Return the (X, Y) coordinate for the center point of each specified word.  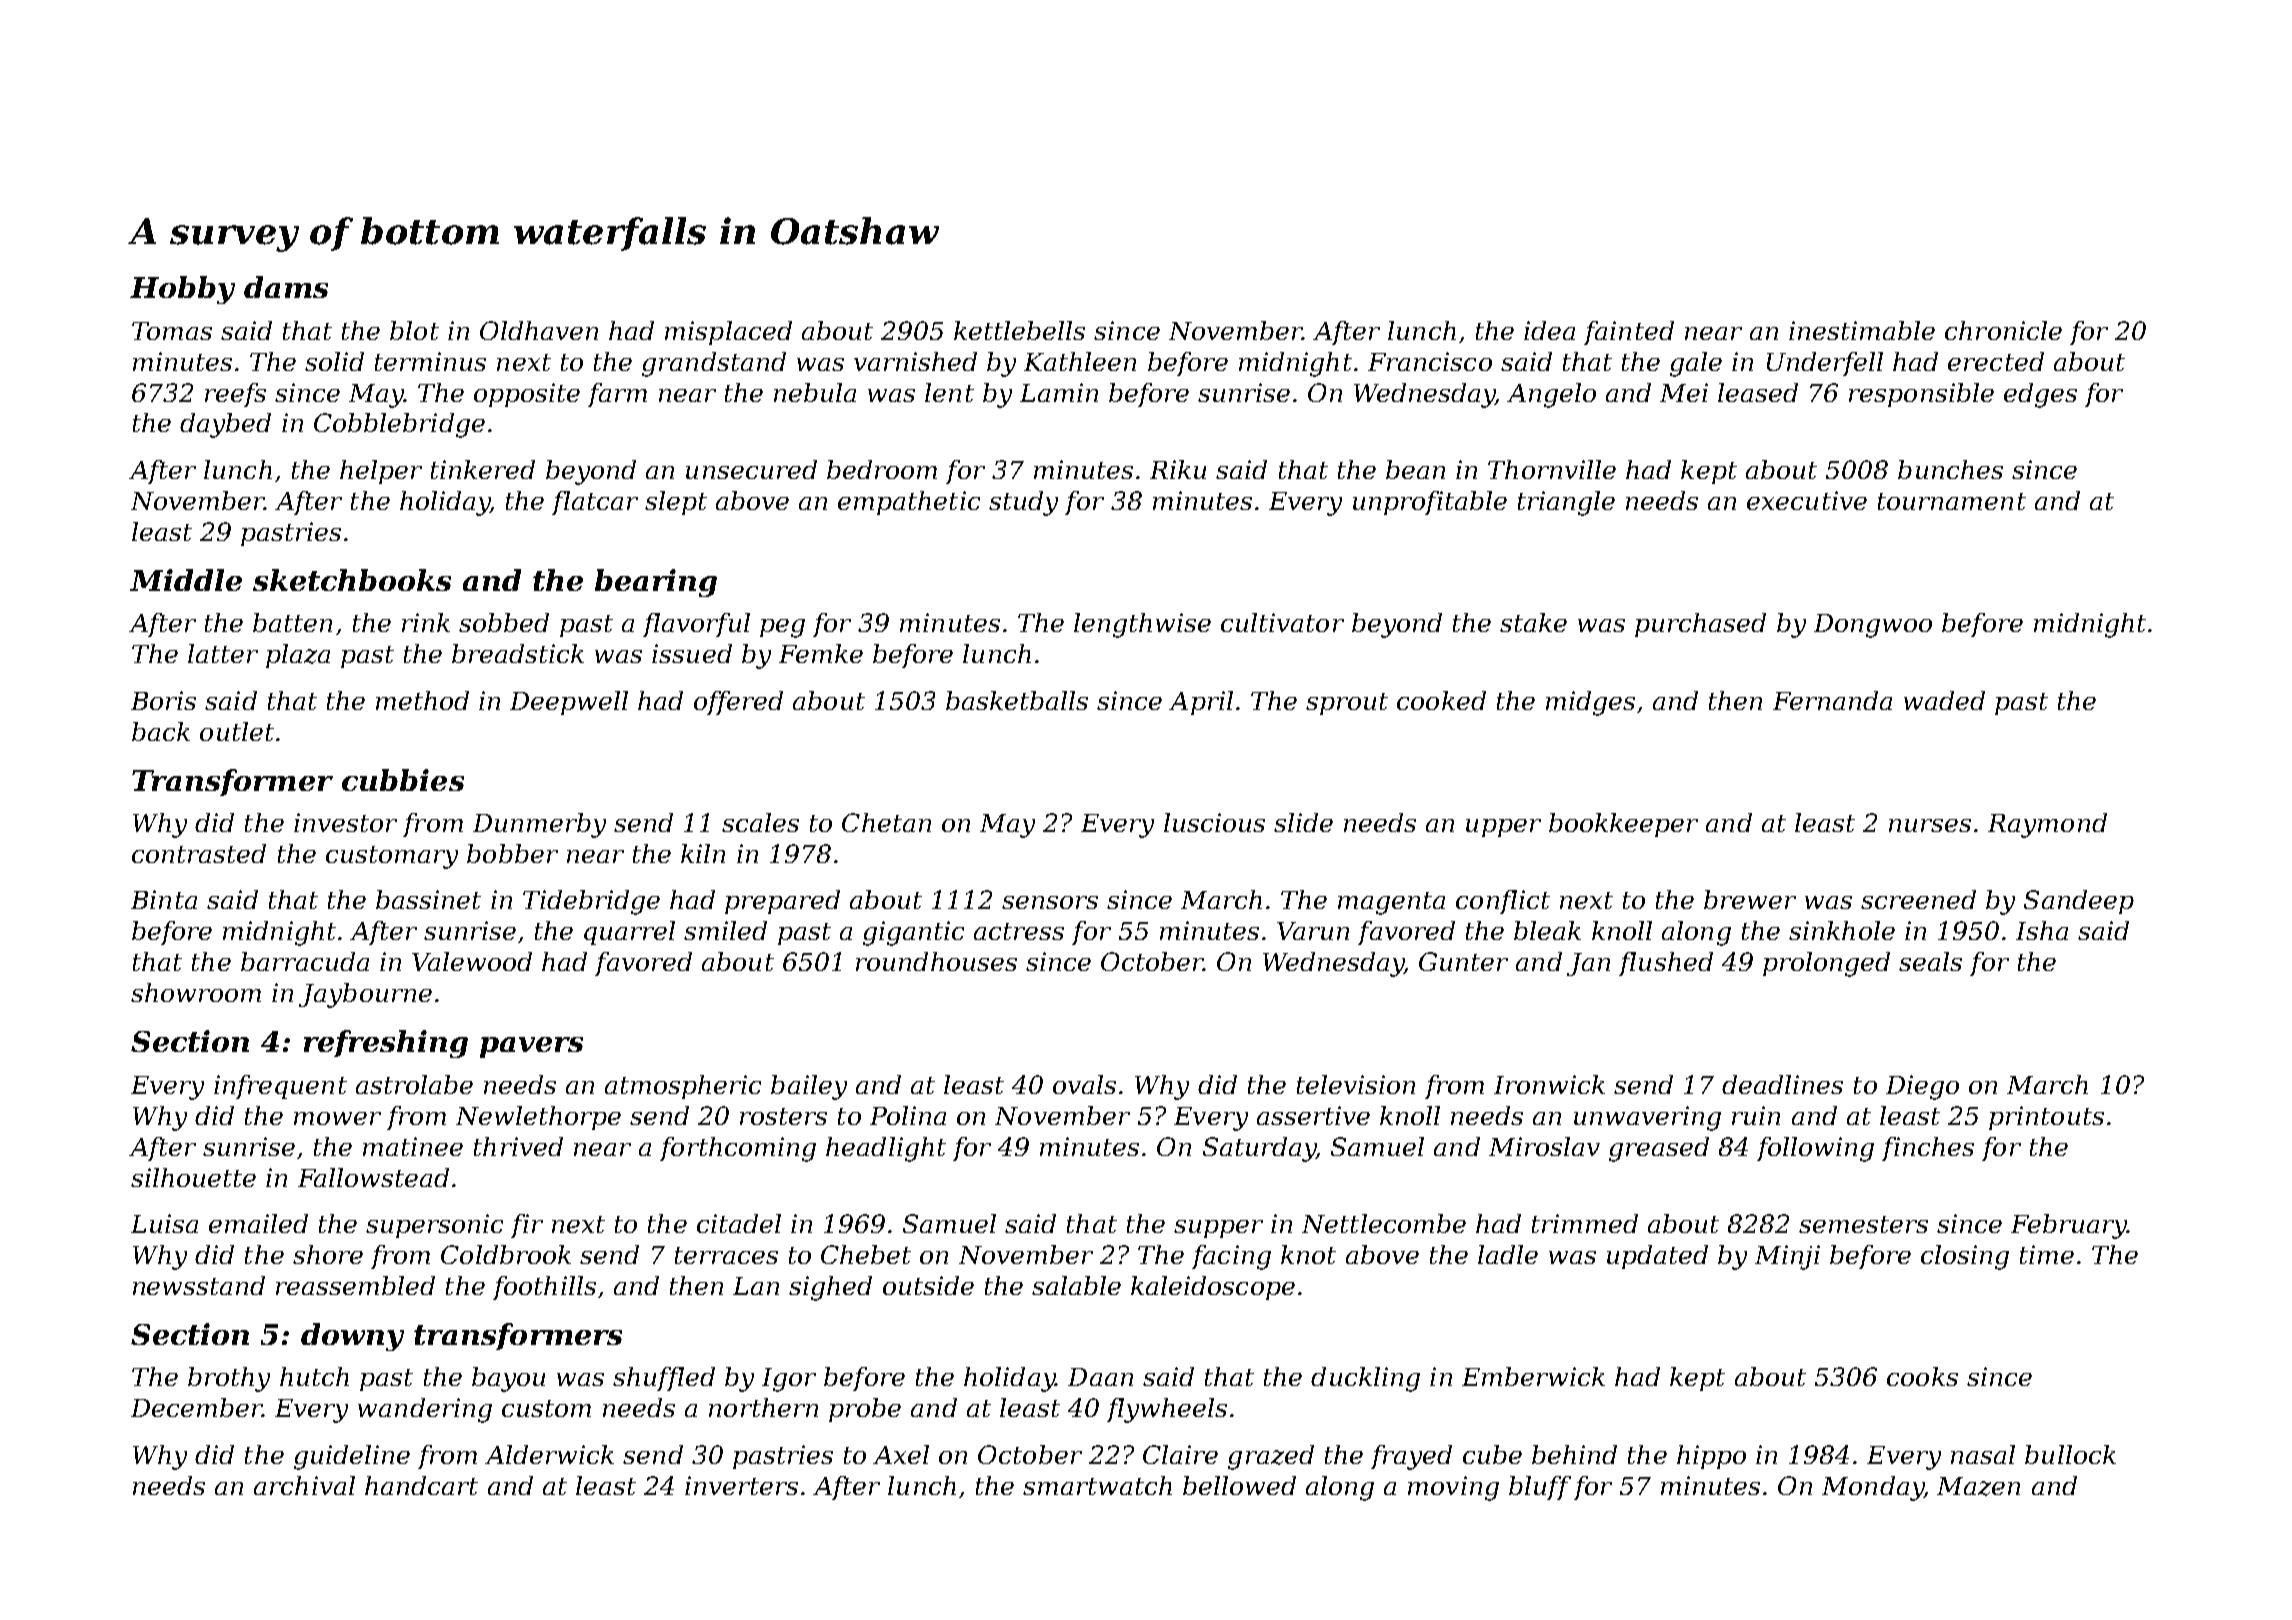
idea (1549, 330)
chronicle (2003, 330)
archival (304, 1485)
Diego (1922, 1087)
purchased (1700, 625)
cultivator (1282, 622)
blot (414, 330)
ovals (1084, 1084)
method (422, 700)
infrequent (280, 1087)
